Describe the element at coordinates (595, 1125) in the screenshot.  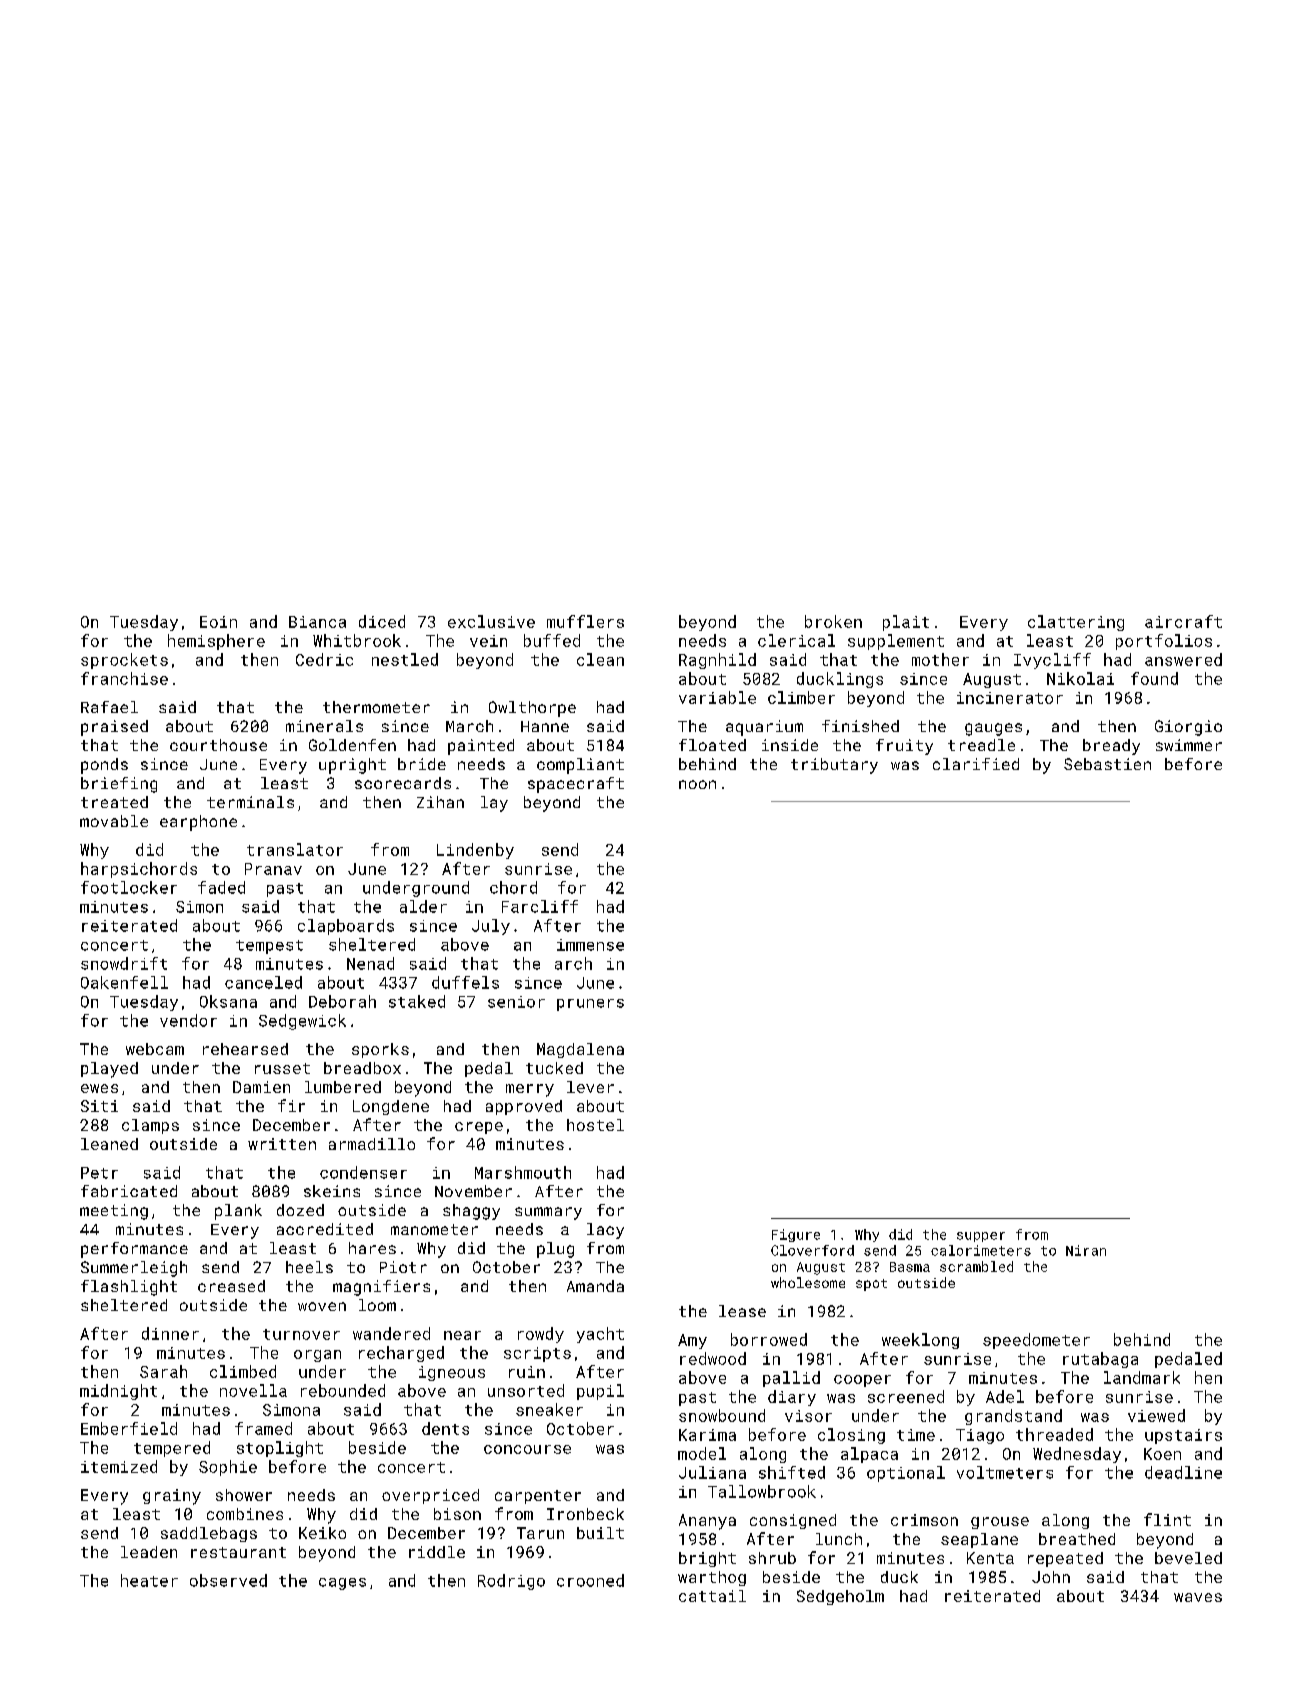
I see `hostel` at that location.
